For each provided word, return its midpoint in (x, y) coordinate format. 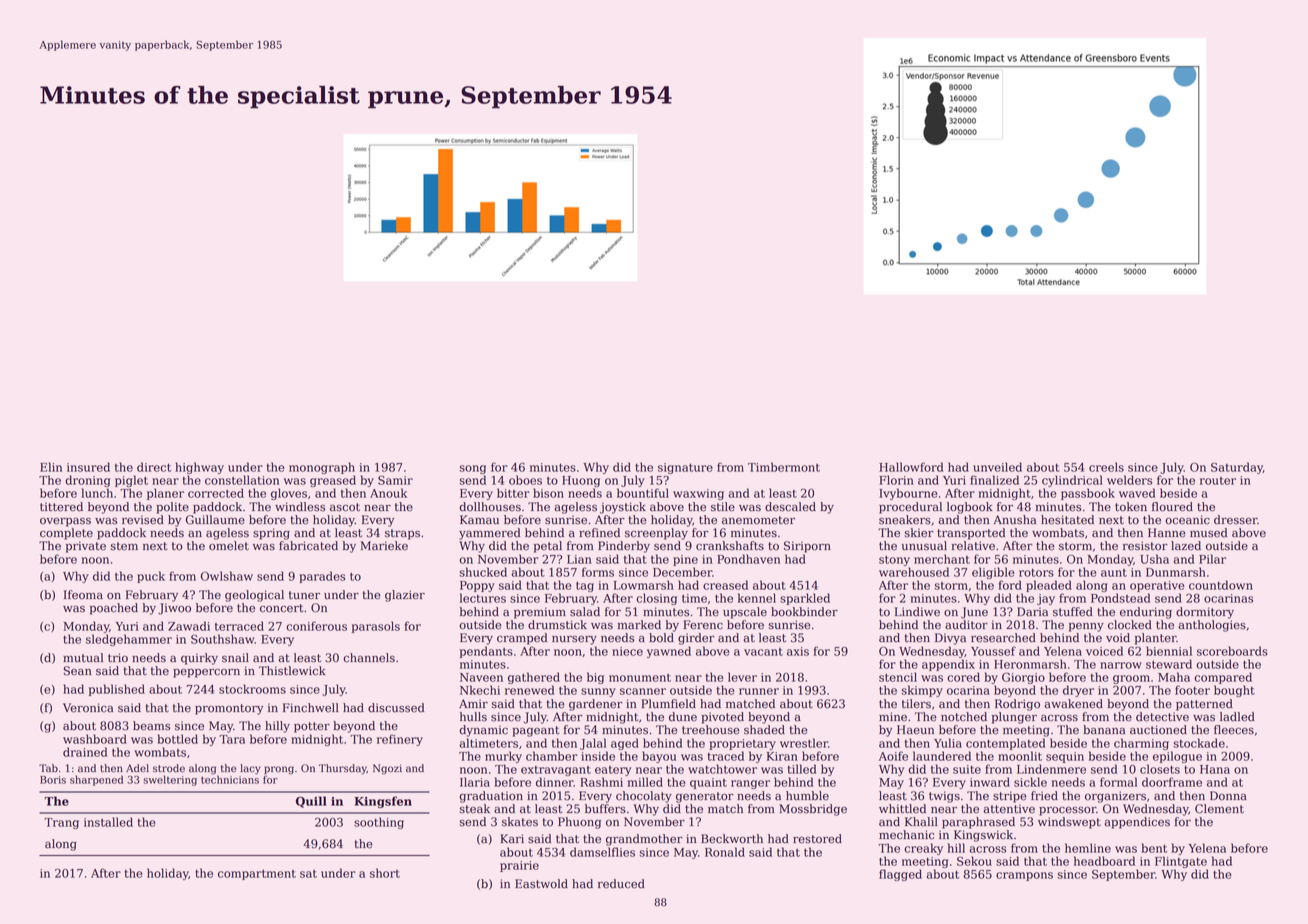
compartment (257, 875)
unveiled (997, 467)
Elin (51, 467)
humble (807, 796)
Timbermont (784, 467)
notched (964, 717)
